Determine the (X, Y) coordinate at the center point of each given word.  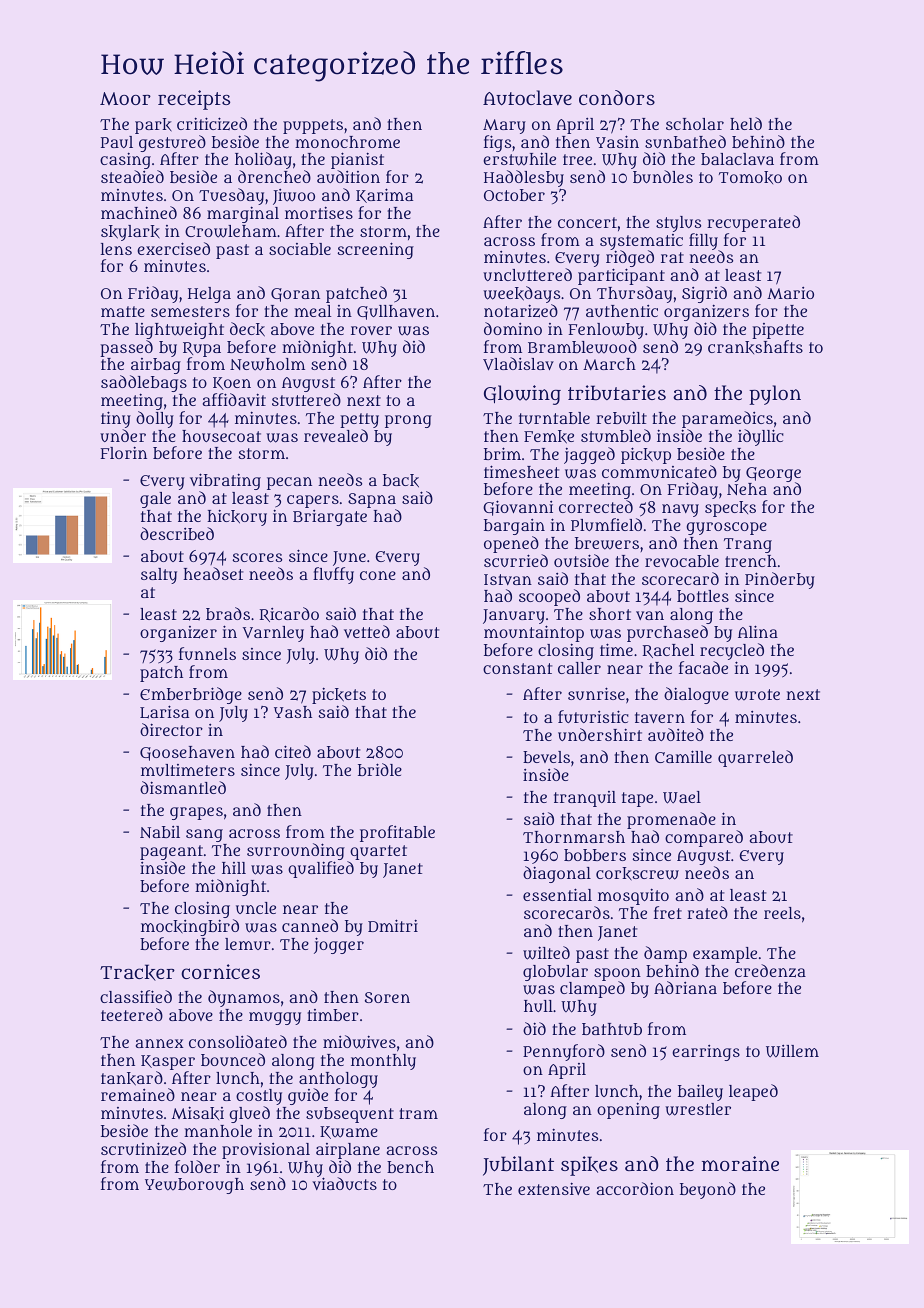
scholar (695, 124)
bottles (703, 596)
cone (378, 575)
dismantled (183, 787)
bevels (546, 757)
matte (123, 311)
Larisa (164, 712)
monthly (383, 1062)
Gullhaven (396, 312)
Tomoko (750, 177)
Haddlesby (524, 179)
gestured (172, 144)
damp (665, 954)
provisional (266, 1151)
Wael (682, 797)
